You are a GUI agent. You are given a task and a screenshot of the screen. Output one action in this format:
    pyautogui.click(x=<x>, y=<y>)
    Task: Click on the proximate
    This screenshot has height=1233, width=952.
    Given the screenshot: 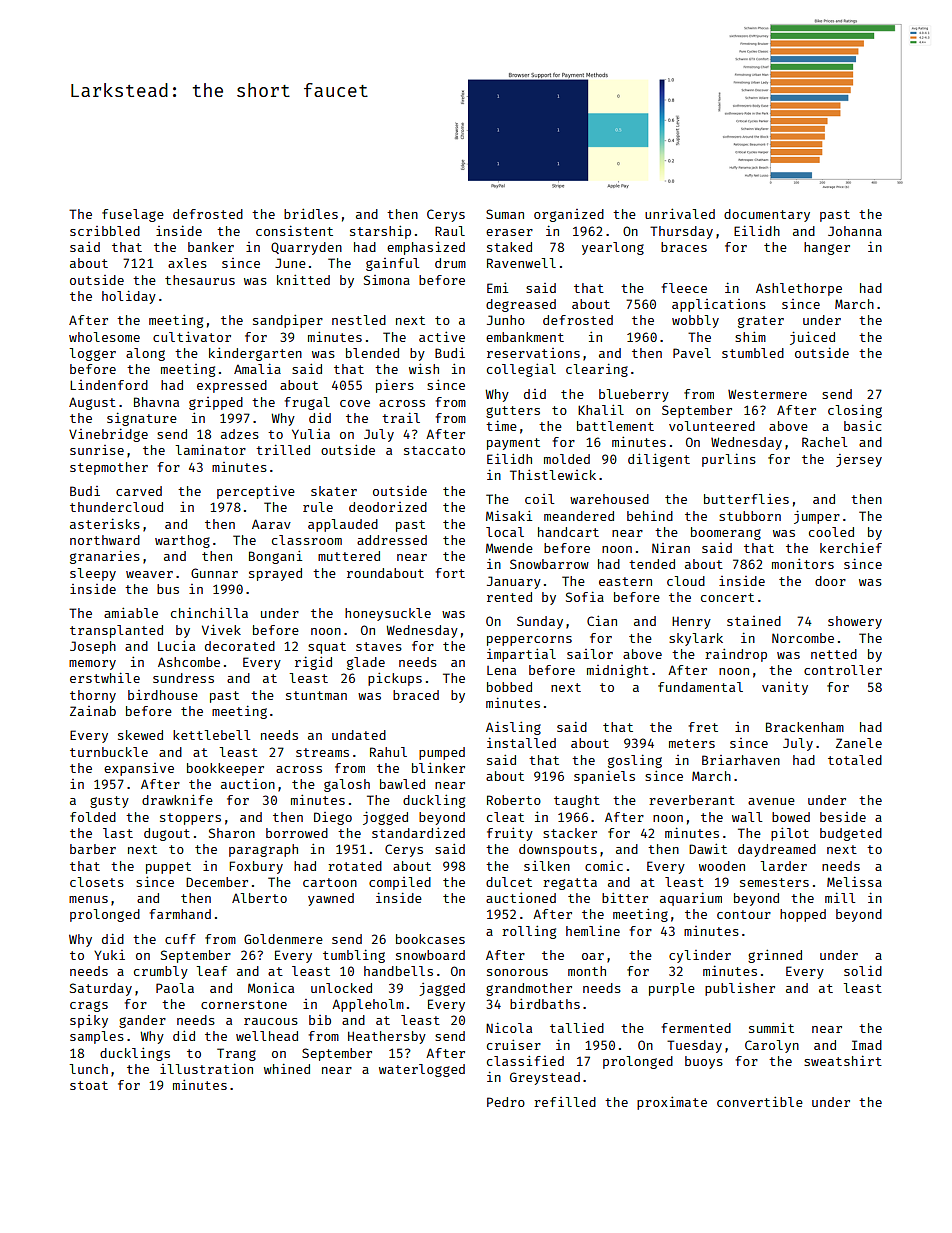 What is the action you would take?
    pyautogui.click(x=672, y=1103)
